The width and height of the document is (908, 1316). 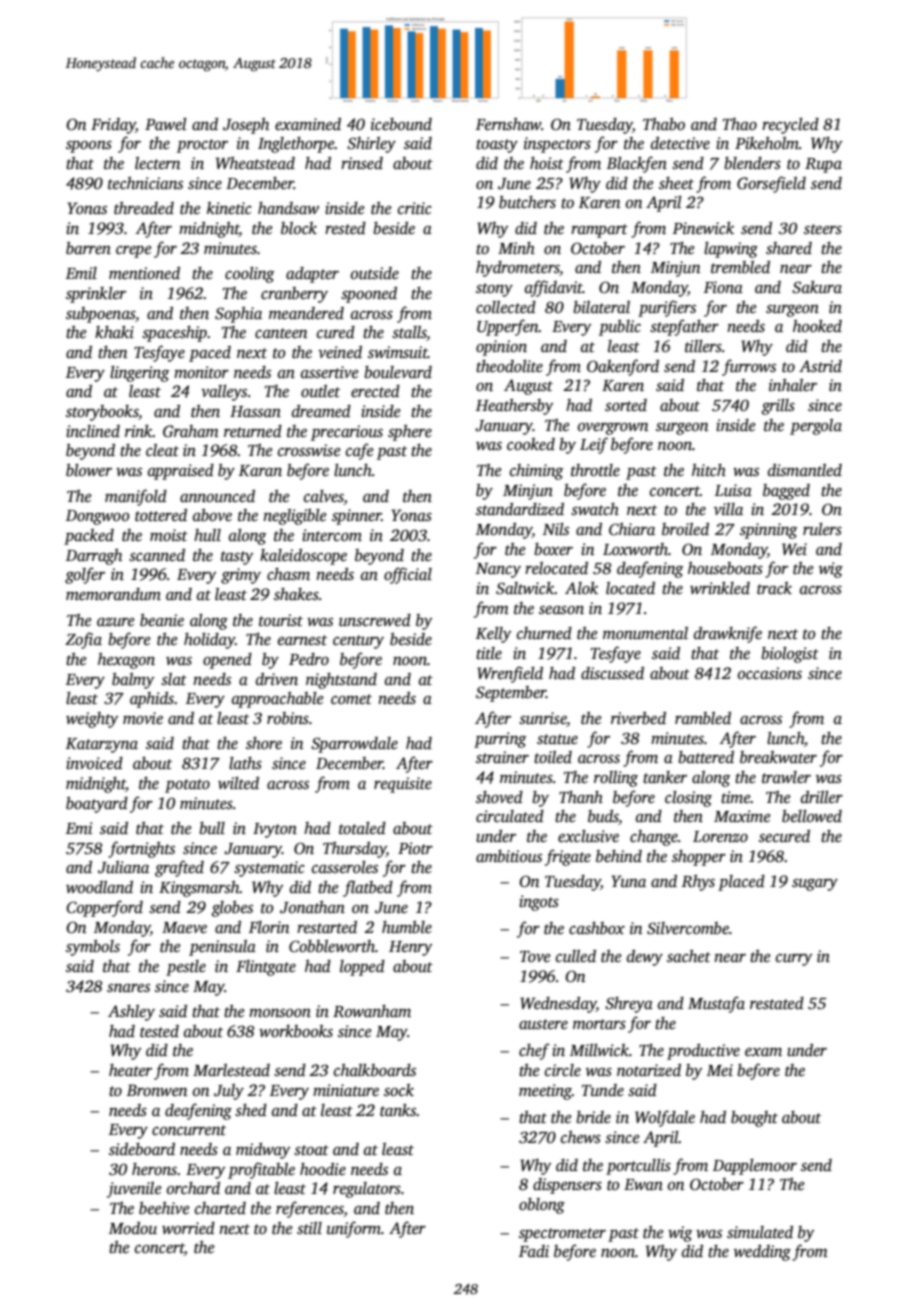 What do you see at coordinates (720, 1070) in the document?
I see `Mei` at bounding box center [720, 1070].
